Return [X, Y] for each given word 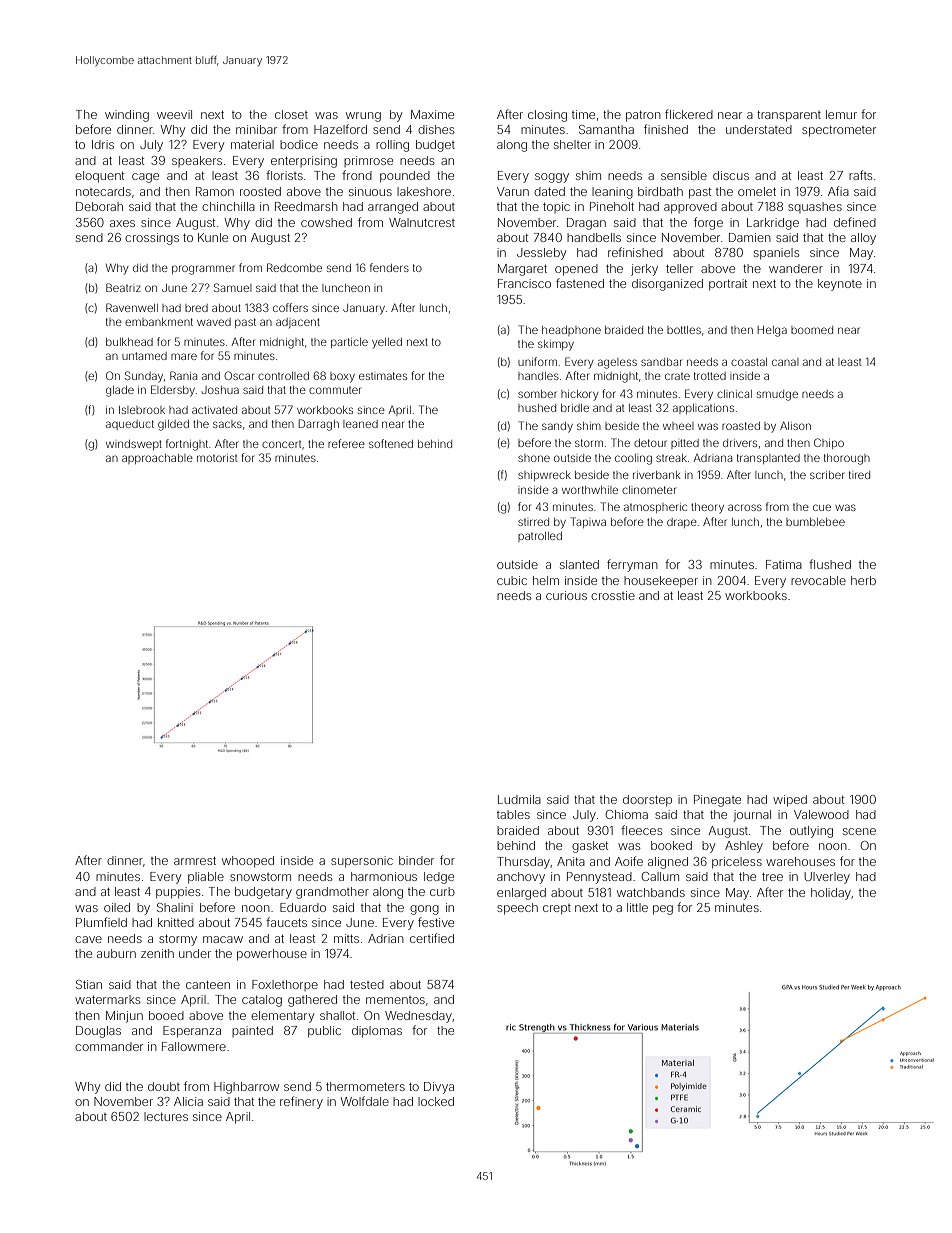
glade [120, 391]
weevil [174, 114]
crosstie [613, 595]
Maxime [432, 114]
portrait [728, 285]
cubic [512, 580]
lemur [841, 114]
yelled [387, 343]
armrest [195, 861]
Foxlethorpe [285, 985]
